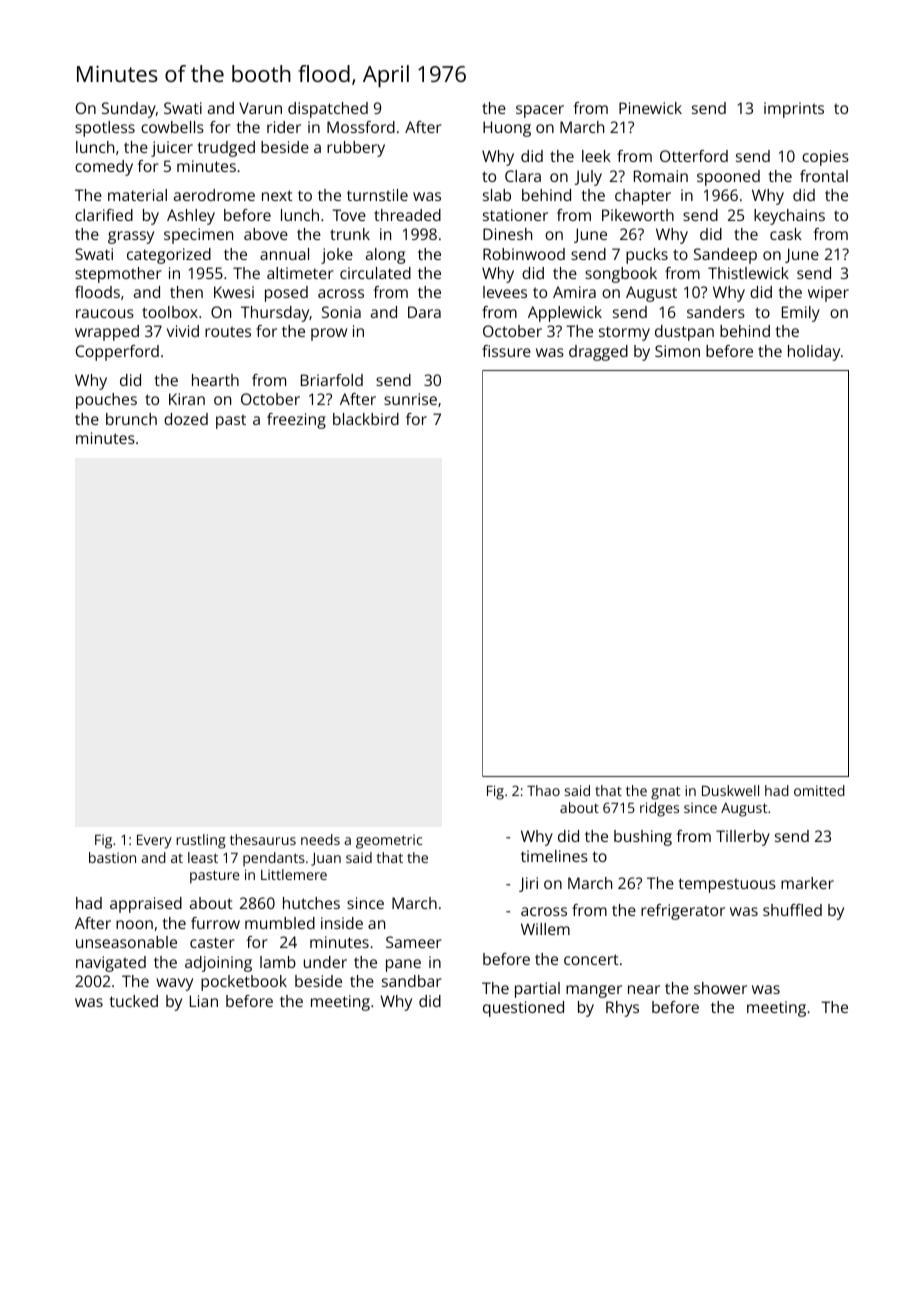  I want to click on Thao, so click(543, 790).
